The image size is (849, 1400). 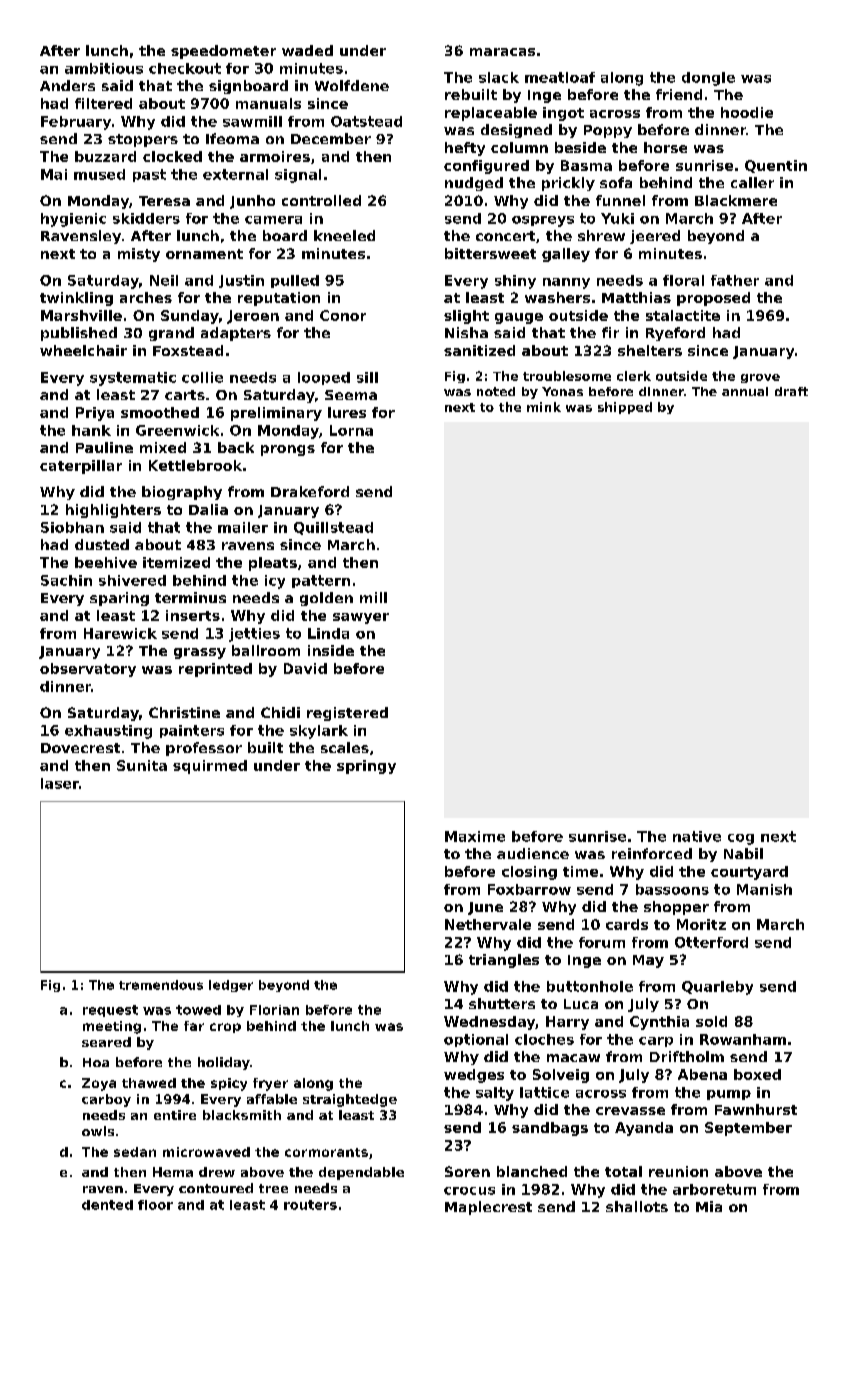 What do you see at coordinates (223, 52) in the screenshot?
I see `speedometer` at bounding box center [223, 52].
